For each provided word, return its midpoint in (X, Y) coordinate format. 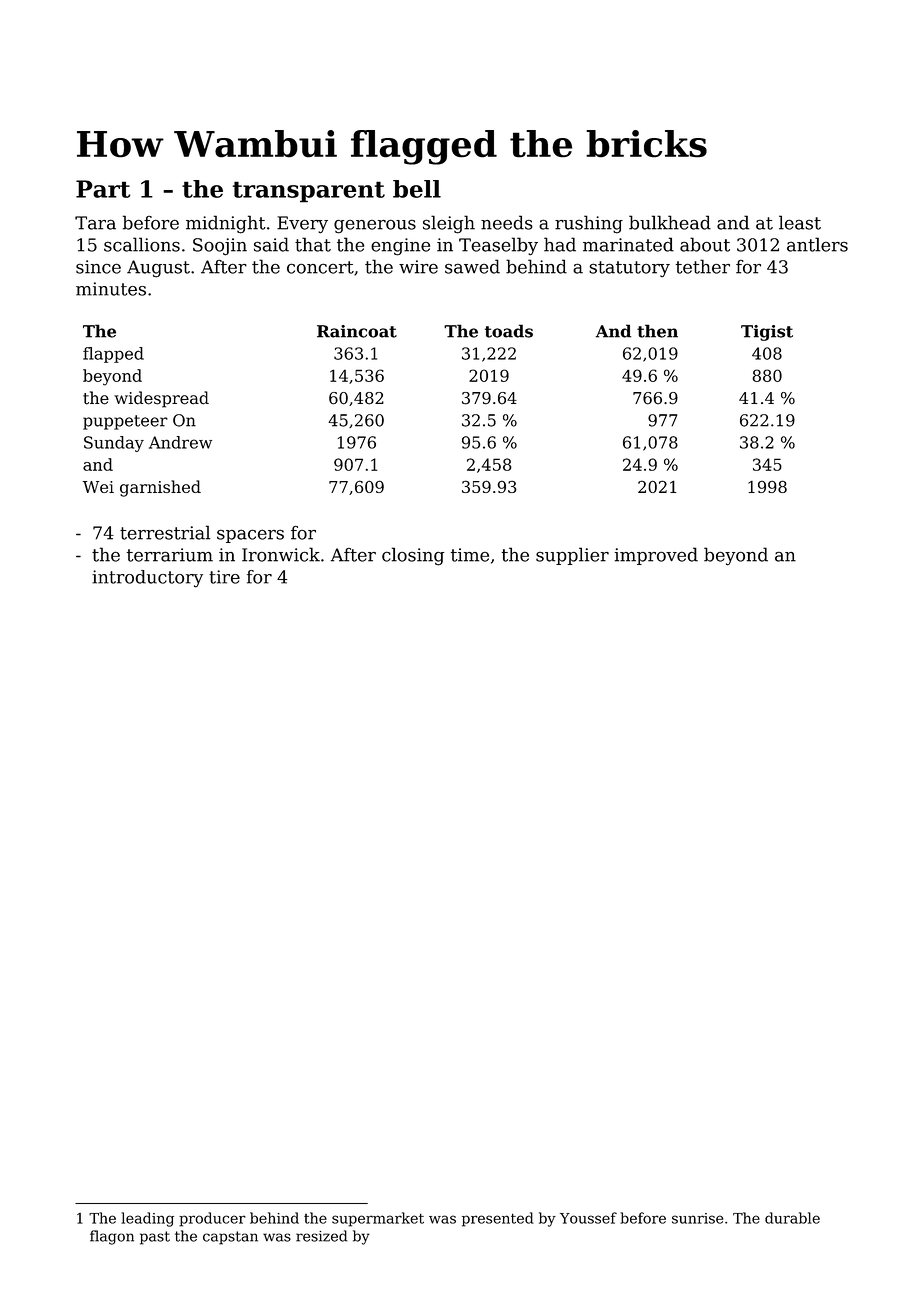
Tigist (767, 333)
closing (413, 556)
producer (212, 1219)
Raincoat (357, 331)
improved (656, 556)
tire (224, 577)
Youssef (588, 1218)
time (470, 555)
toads (509, 331)
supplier (572, 556)
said (271, 244)
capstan (230, 1238)
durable (792, 1218)
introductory (147, 579)
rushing (589, 224)
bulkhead (670, 222)
